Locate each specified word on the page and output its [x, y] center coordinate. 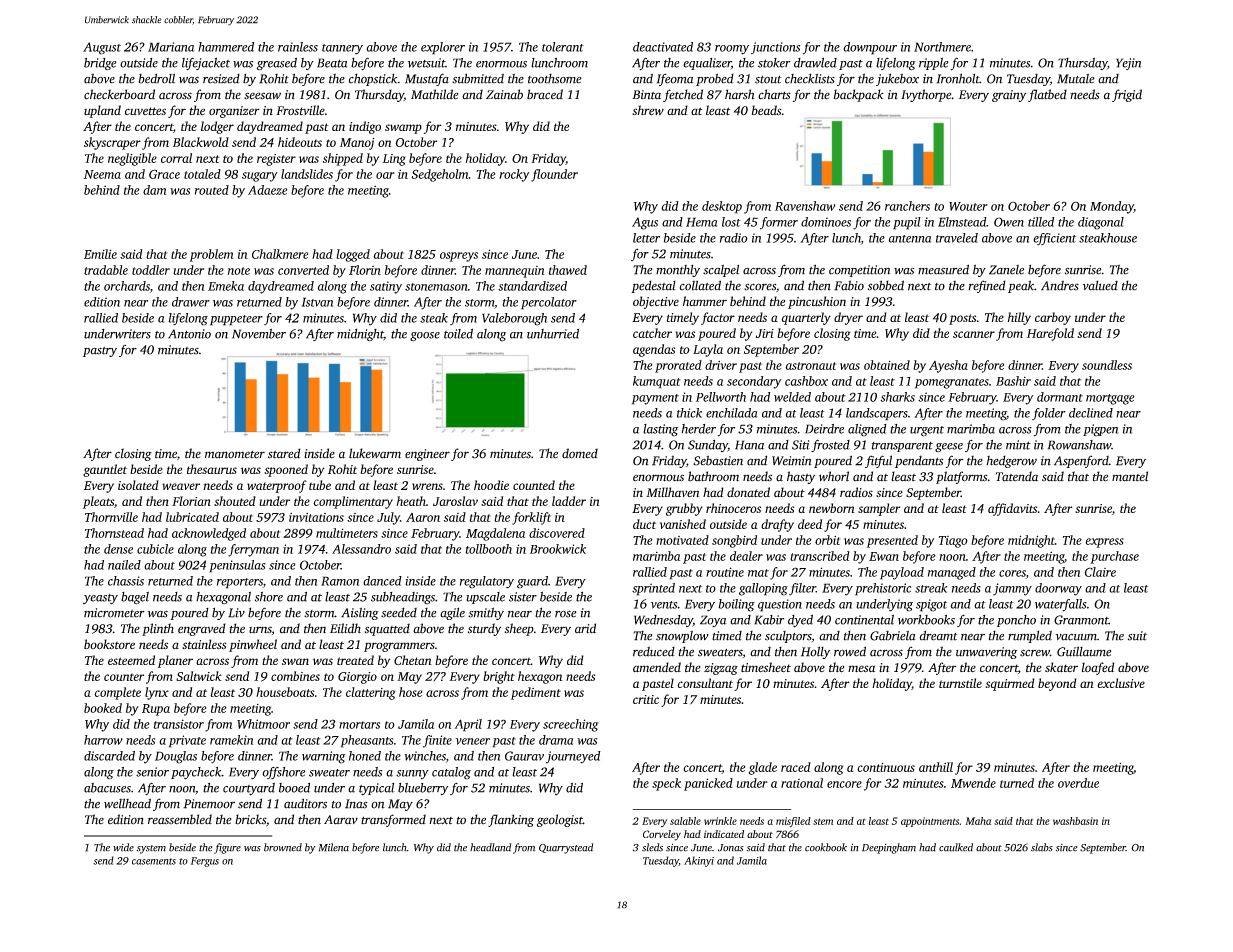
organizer [234, 112]
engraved [202, 629]
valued [1100, 285]
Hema [701, 222]
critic [646, 699]
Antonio [189, 334]
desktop [722, 207]
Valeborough [514, 319]
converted [303, 270]
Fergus [205, 862]
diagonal [1101, 223]
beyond [1057, 684]
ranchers [907, 206]
